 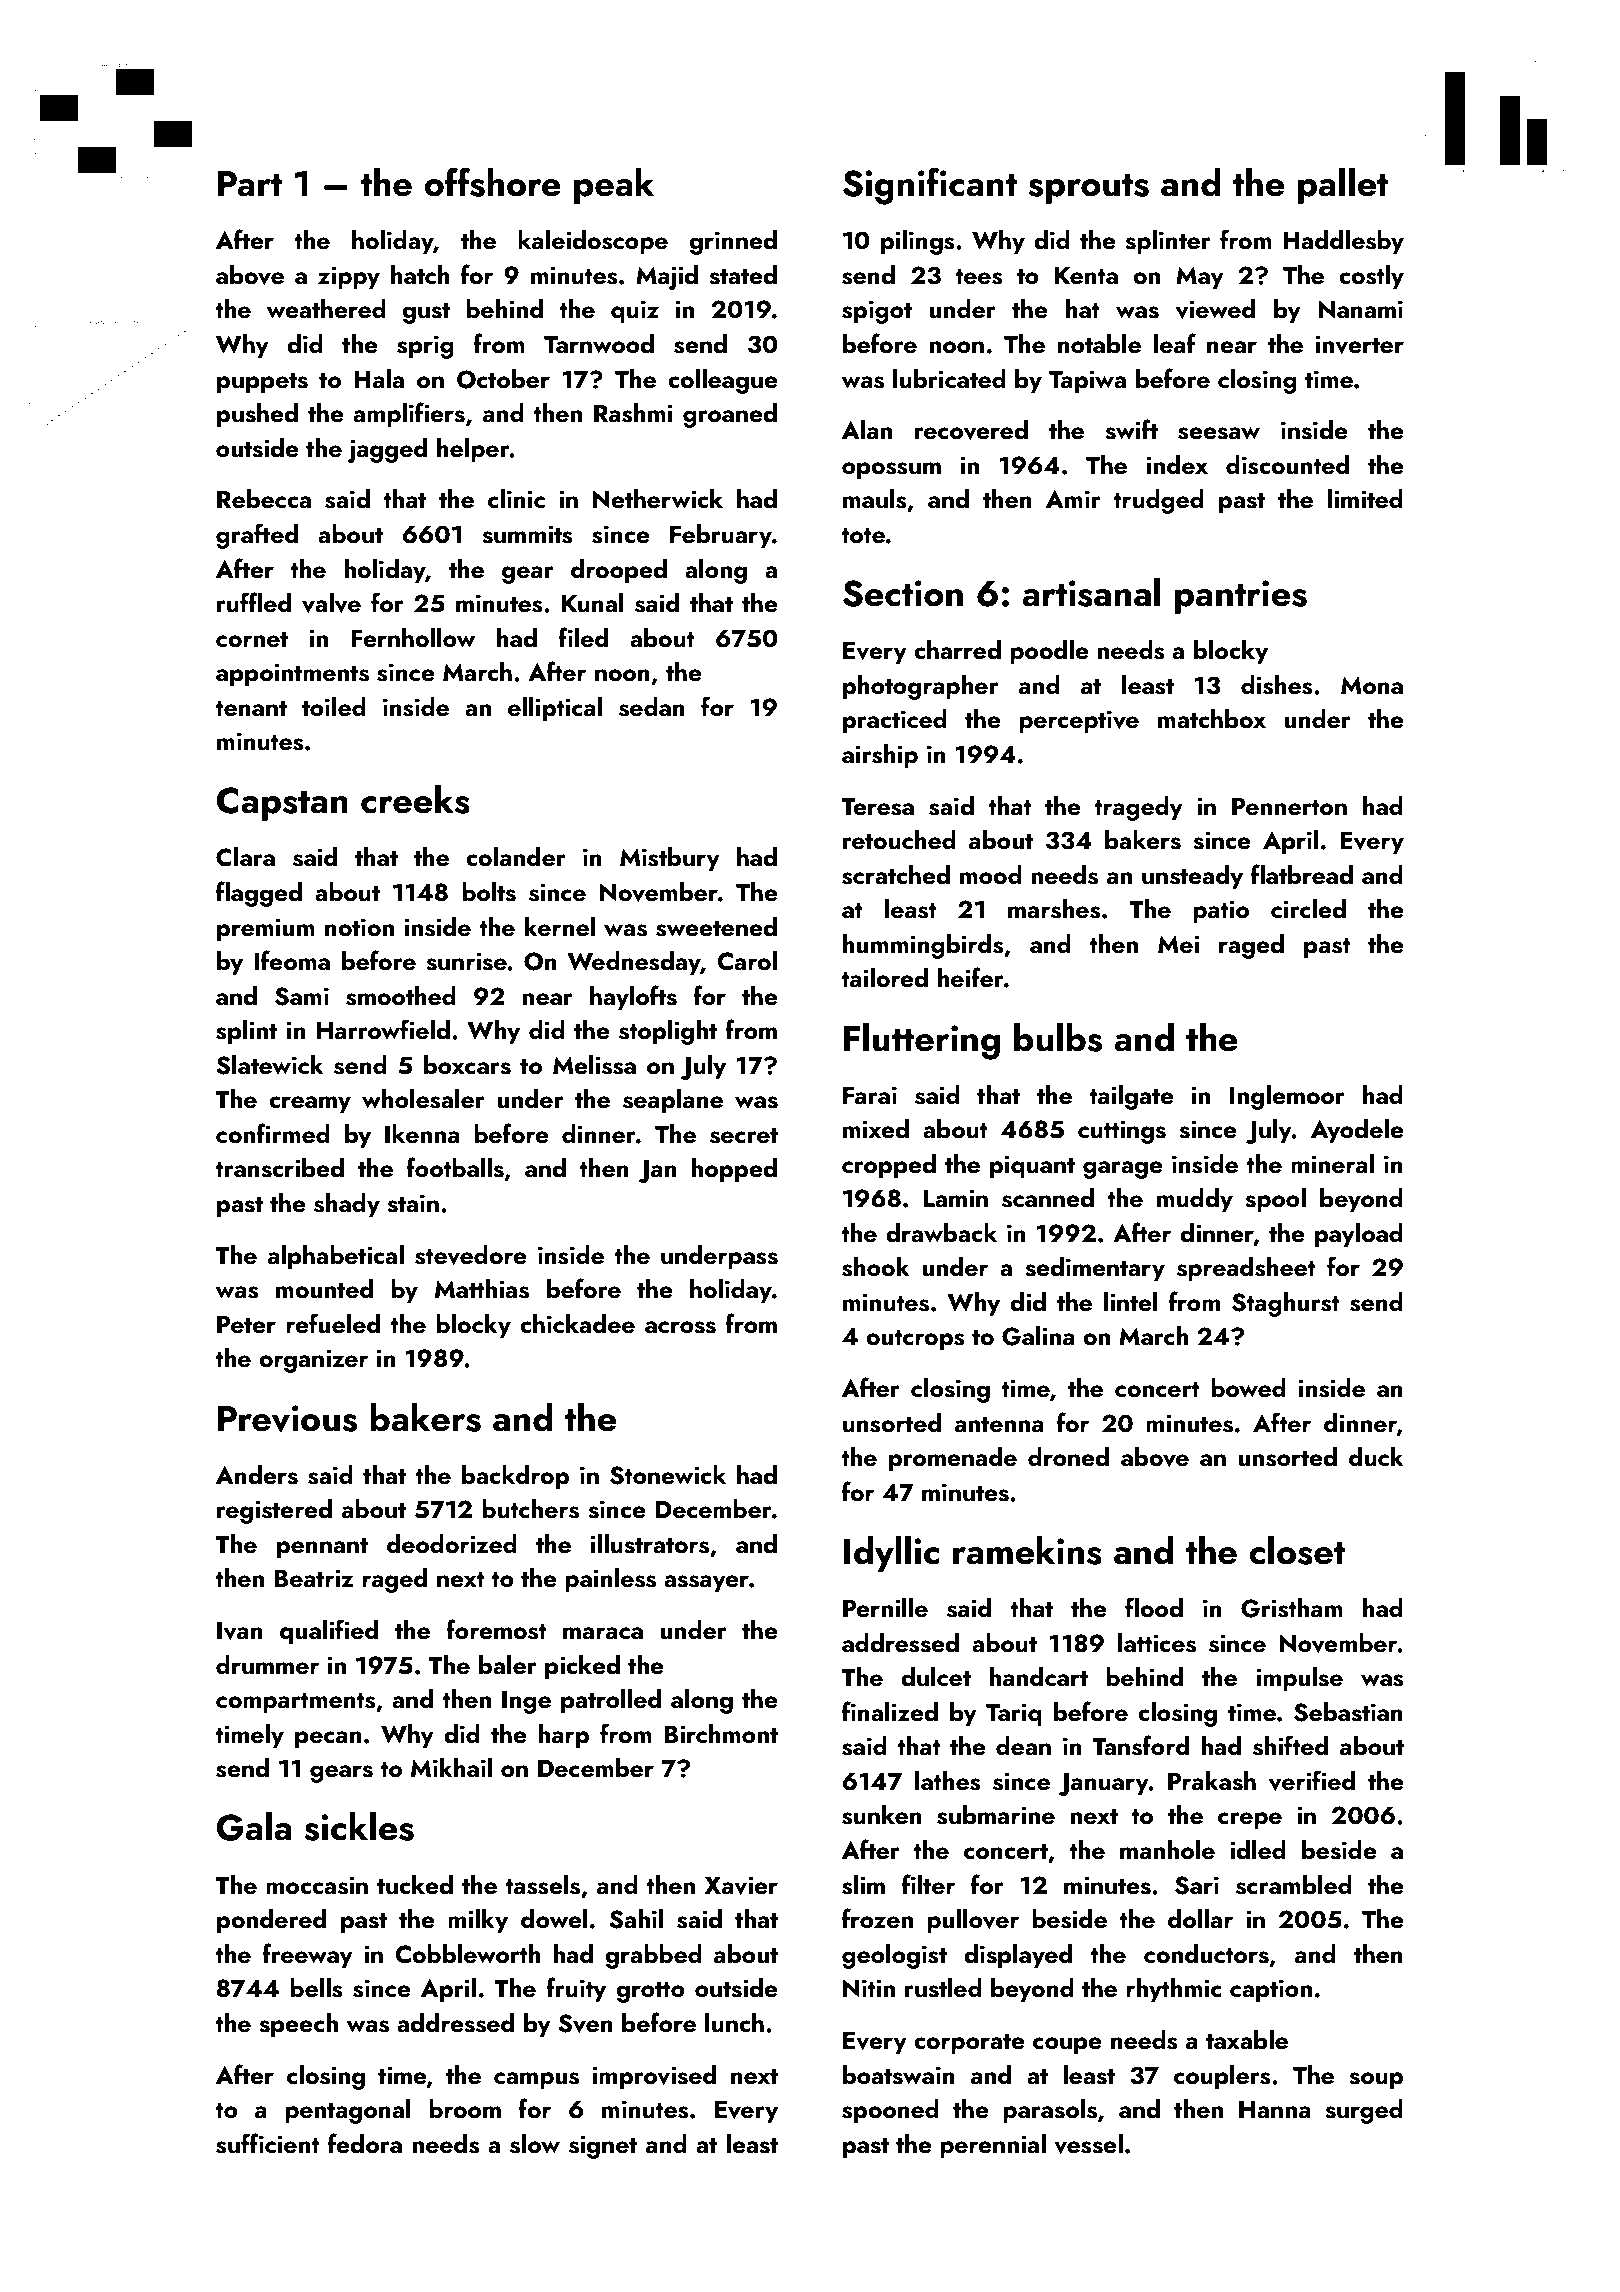 I want to click on Peter, so click(x=246, y=1324).
